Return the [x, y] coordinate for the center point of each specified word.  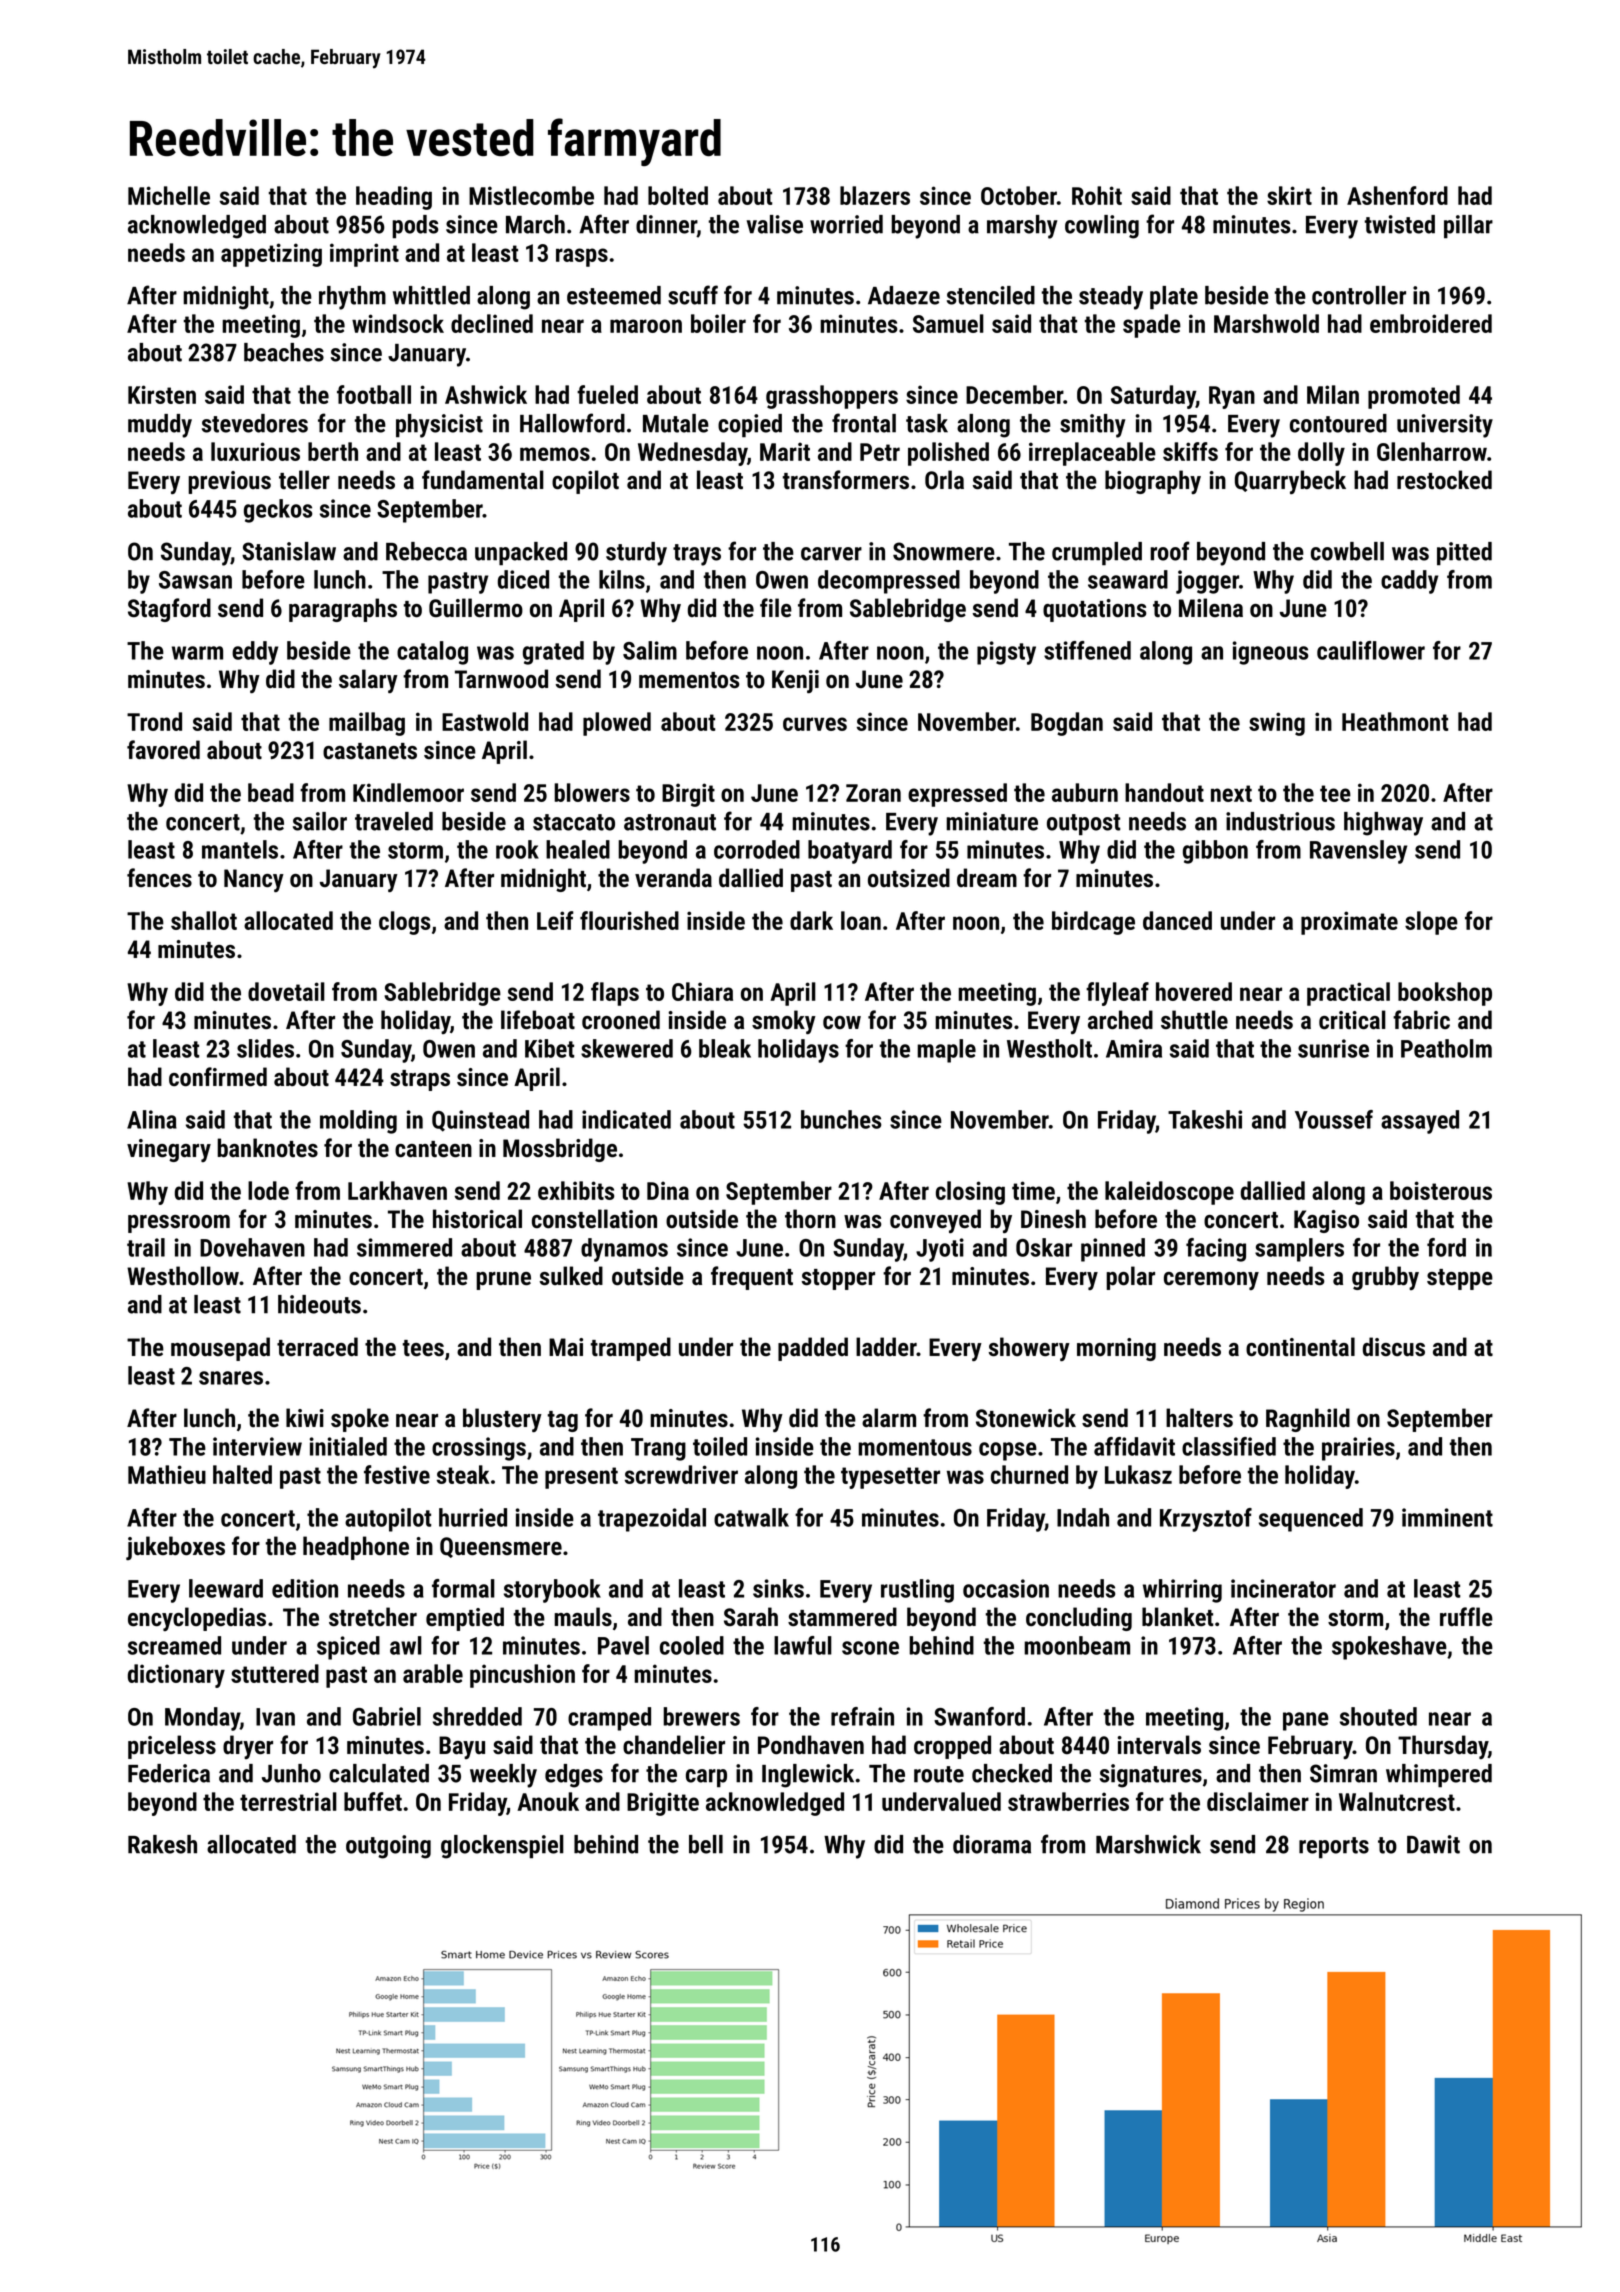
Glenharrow [1432, 451]
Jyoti [940, 1250]
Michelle [169, 195]
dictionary [176, 1676]
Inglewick [808, 1776]
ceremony [1211, 1281]
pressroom [179, 1224]
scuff [693, 295]
